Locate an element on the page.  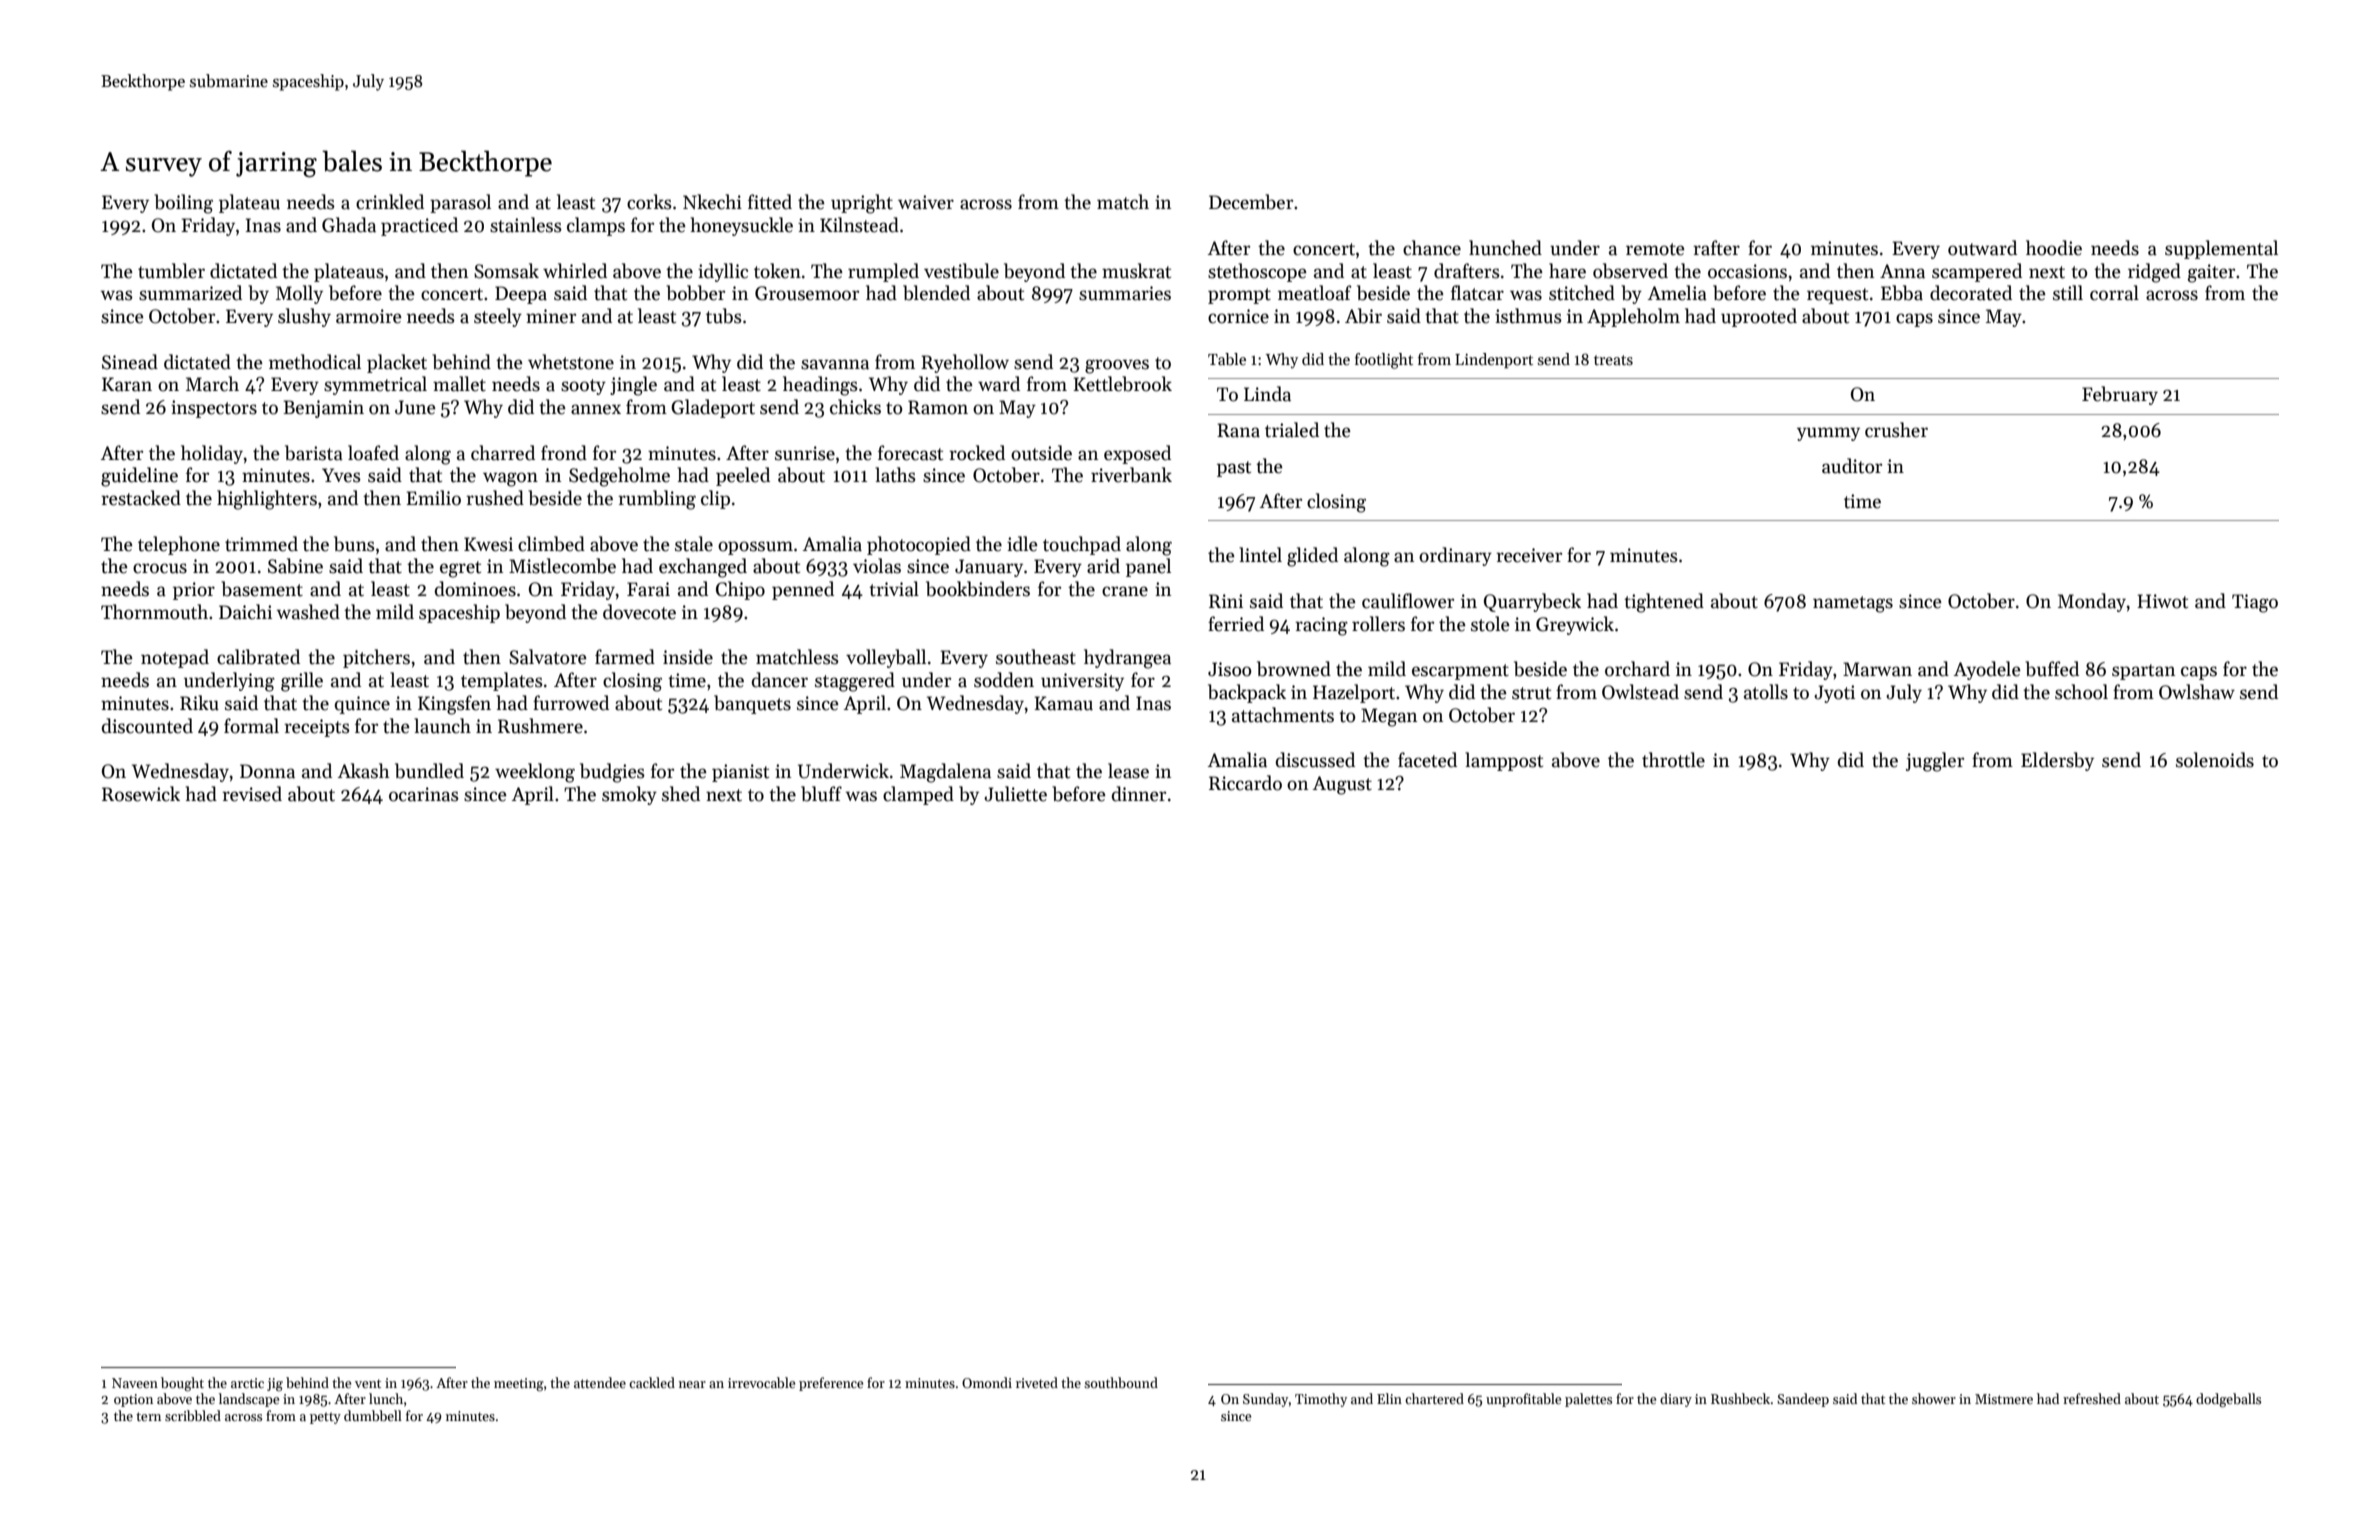
juggler is located at coordinates (1935, 762).
